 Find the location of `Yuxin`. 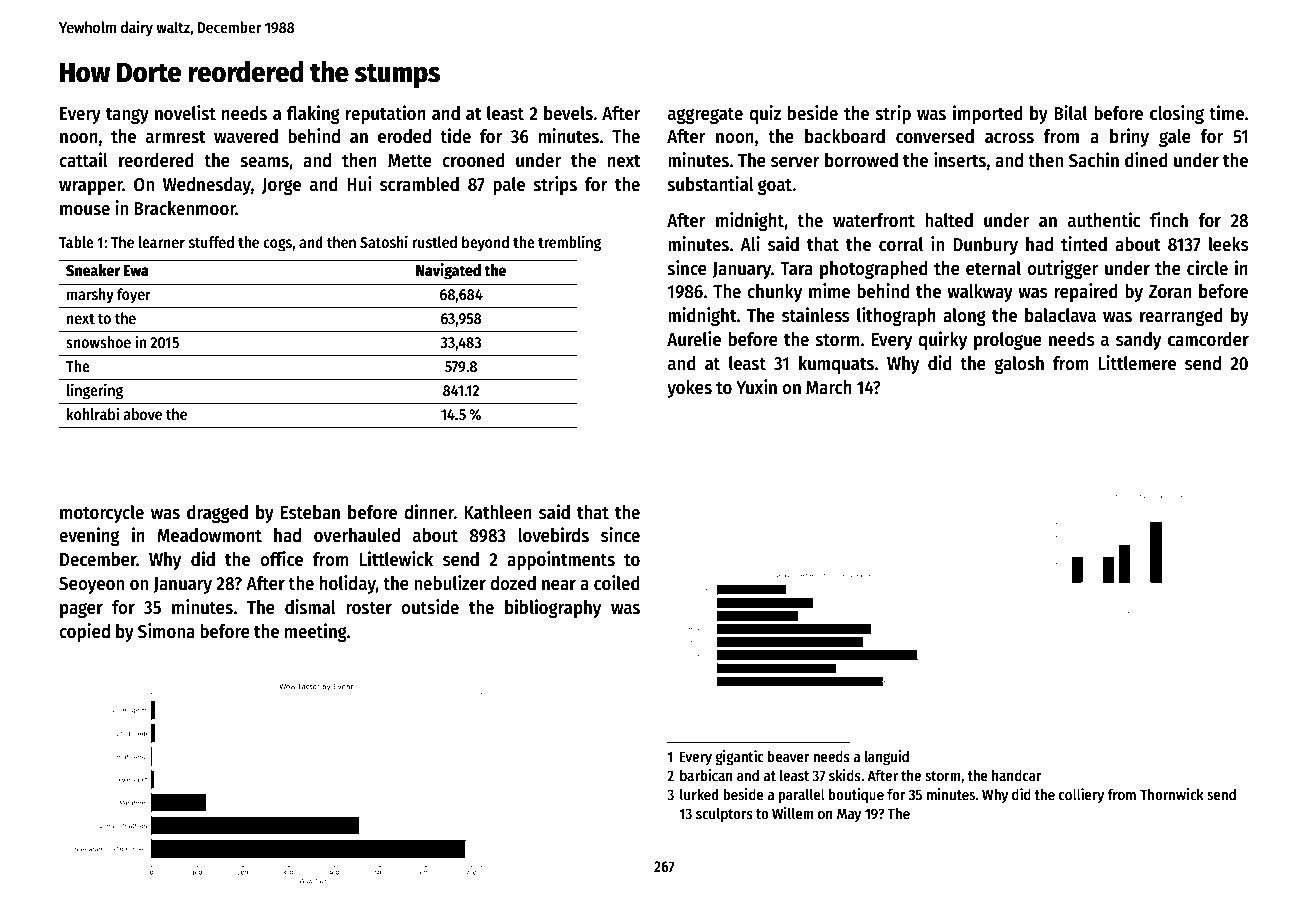

Yuxin is located at coordinates (756, 387).
